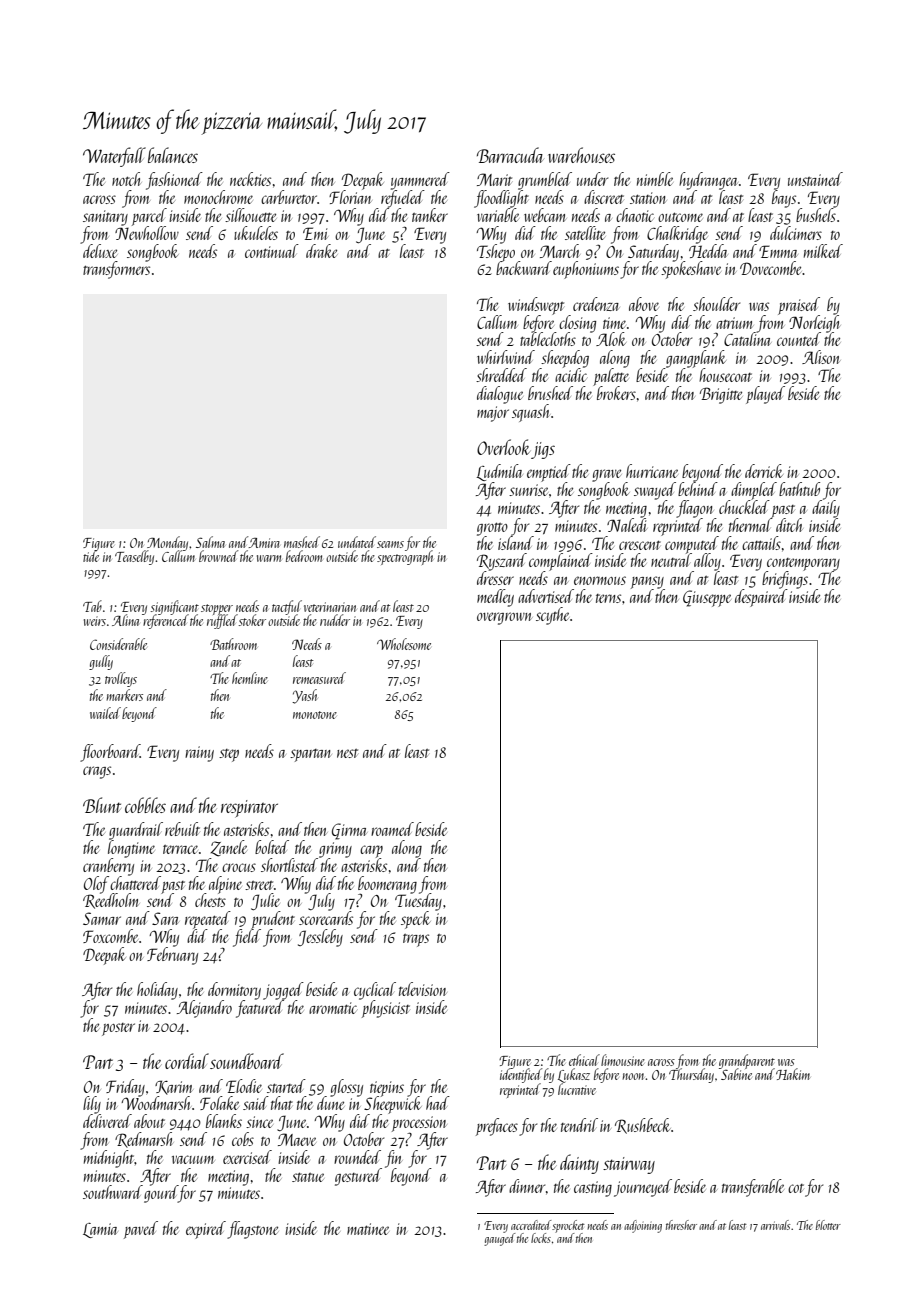 The height and width of the screenshot is (1308, 924). Describe the element at coordinates (419, 1124) in the screenshot. I see `procession` at that location.
